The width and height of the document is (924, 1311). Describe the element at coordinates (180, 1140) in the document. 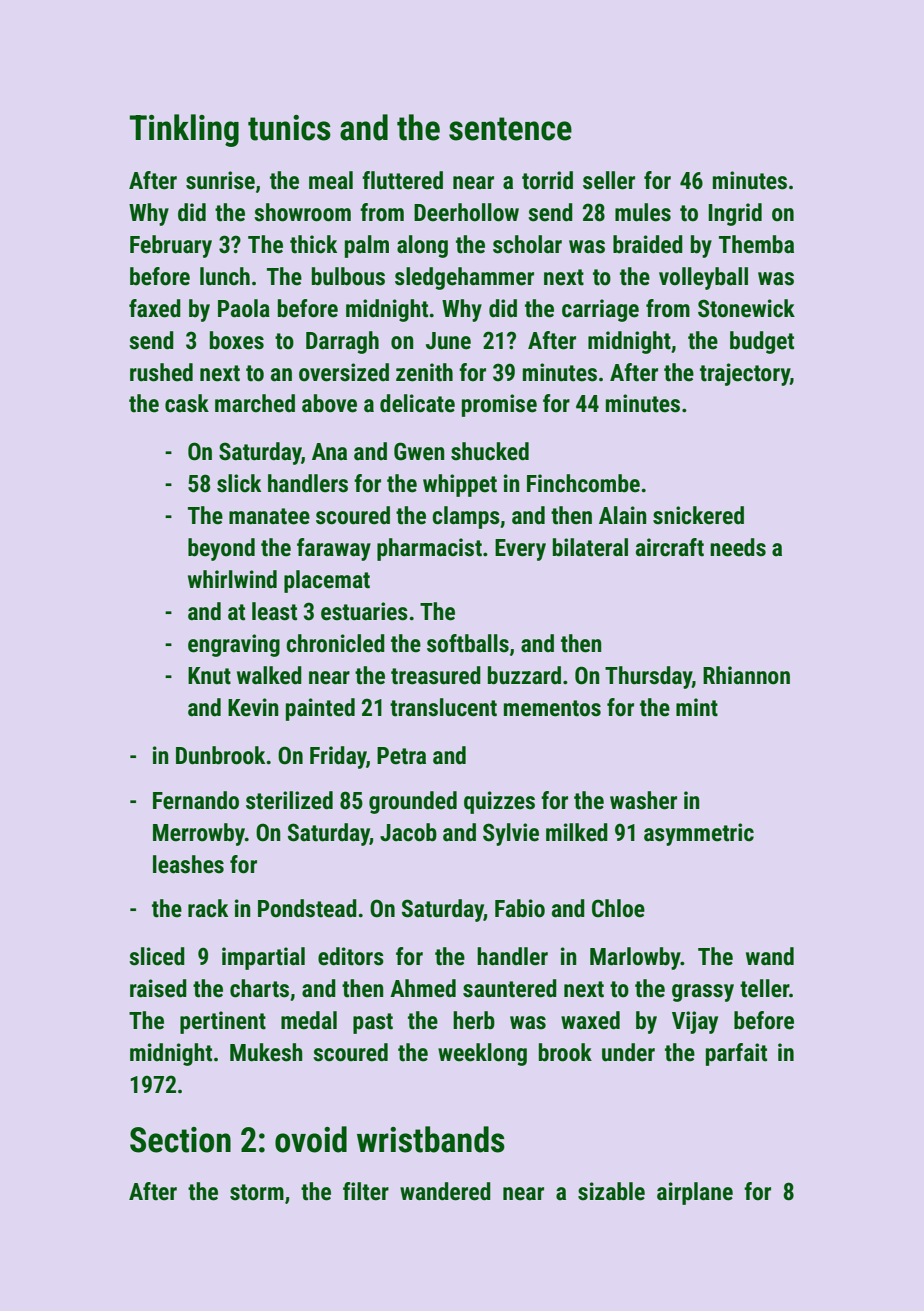

I see `Section` at that location.
